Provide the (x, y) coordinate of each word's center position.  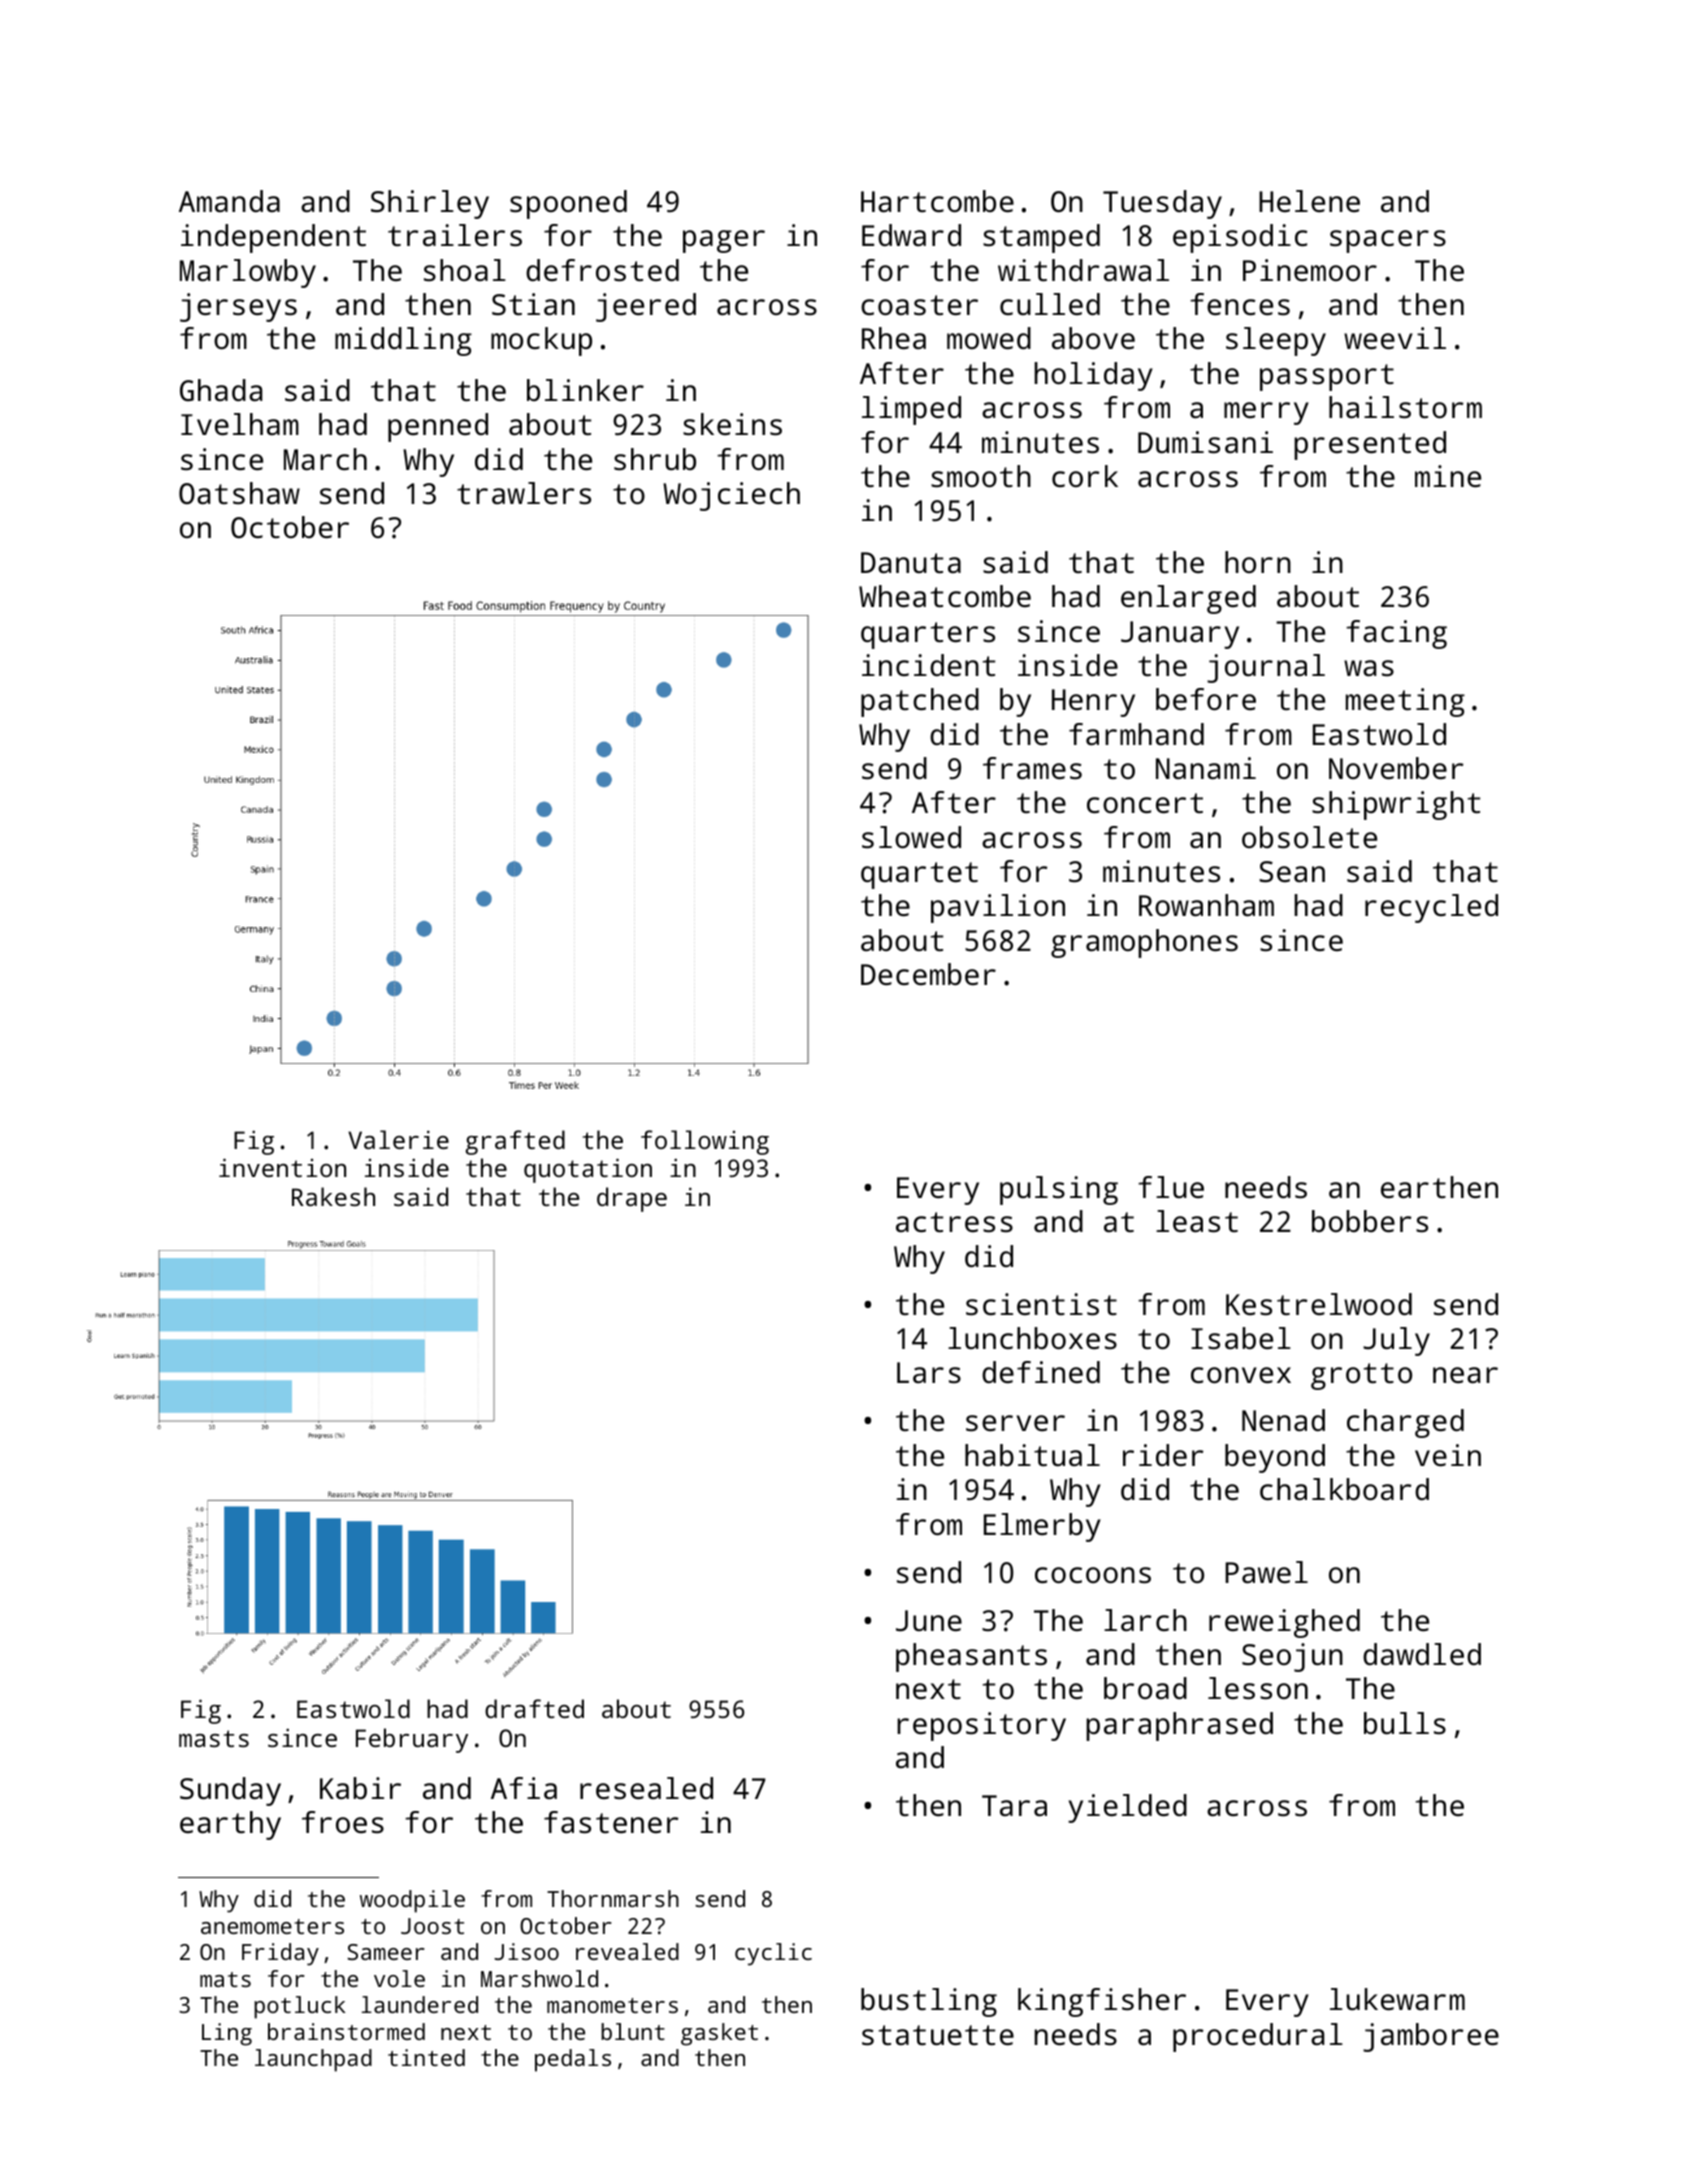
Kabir (360, 1788)
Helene (1309, 201)
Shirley (430, 204)
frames (1032, 768)
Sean (1292, 872)
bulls (1405, 1723)
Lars (929, 1373)
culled (1050, 304)
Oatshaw (239, 493)
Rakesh (333, 1196)
